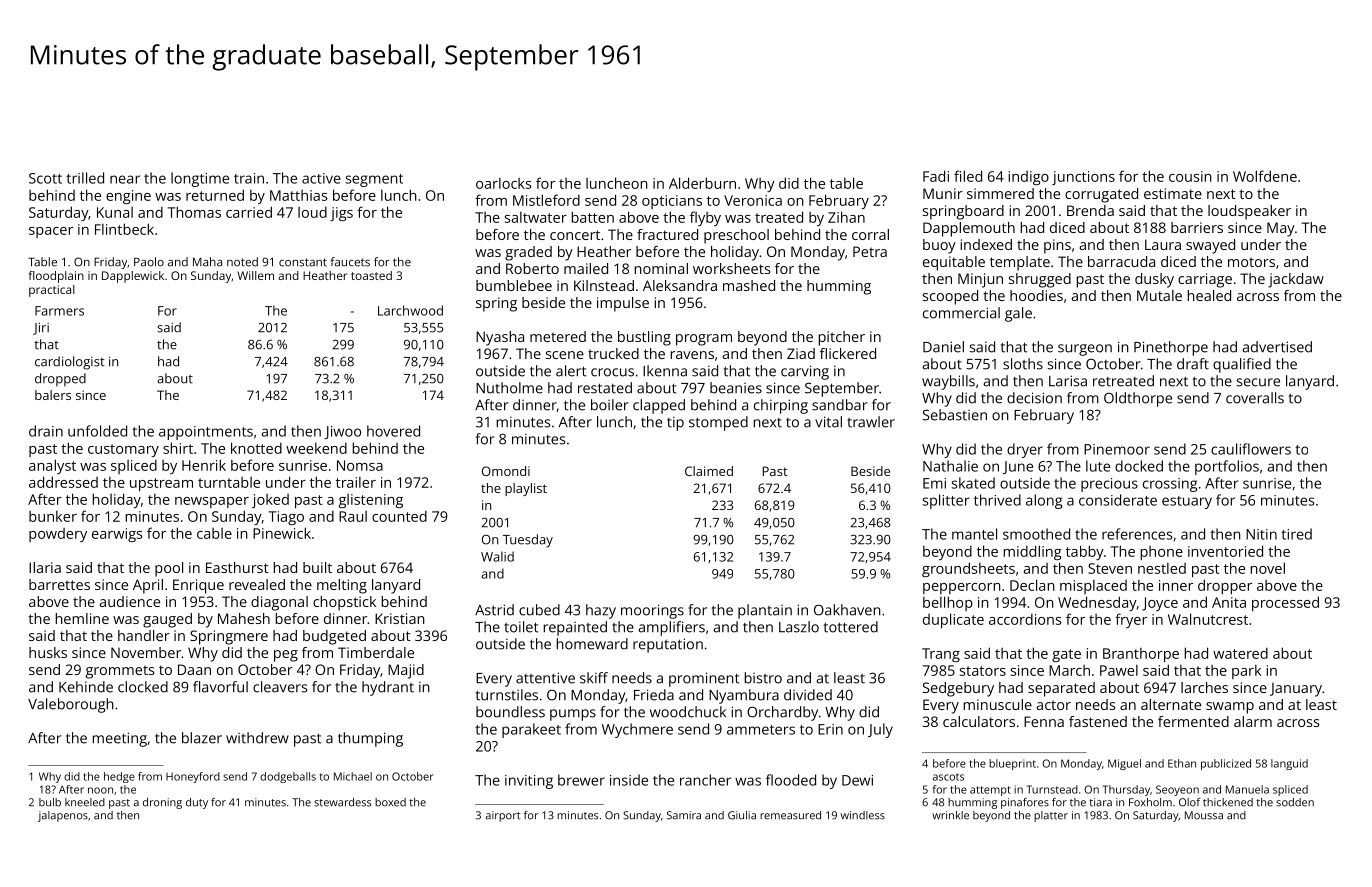  What do you see at coordinates (688, 712) in the page?
I see `woodchuck` at bounding box center [688, 712].
